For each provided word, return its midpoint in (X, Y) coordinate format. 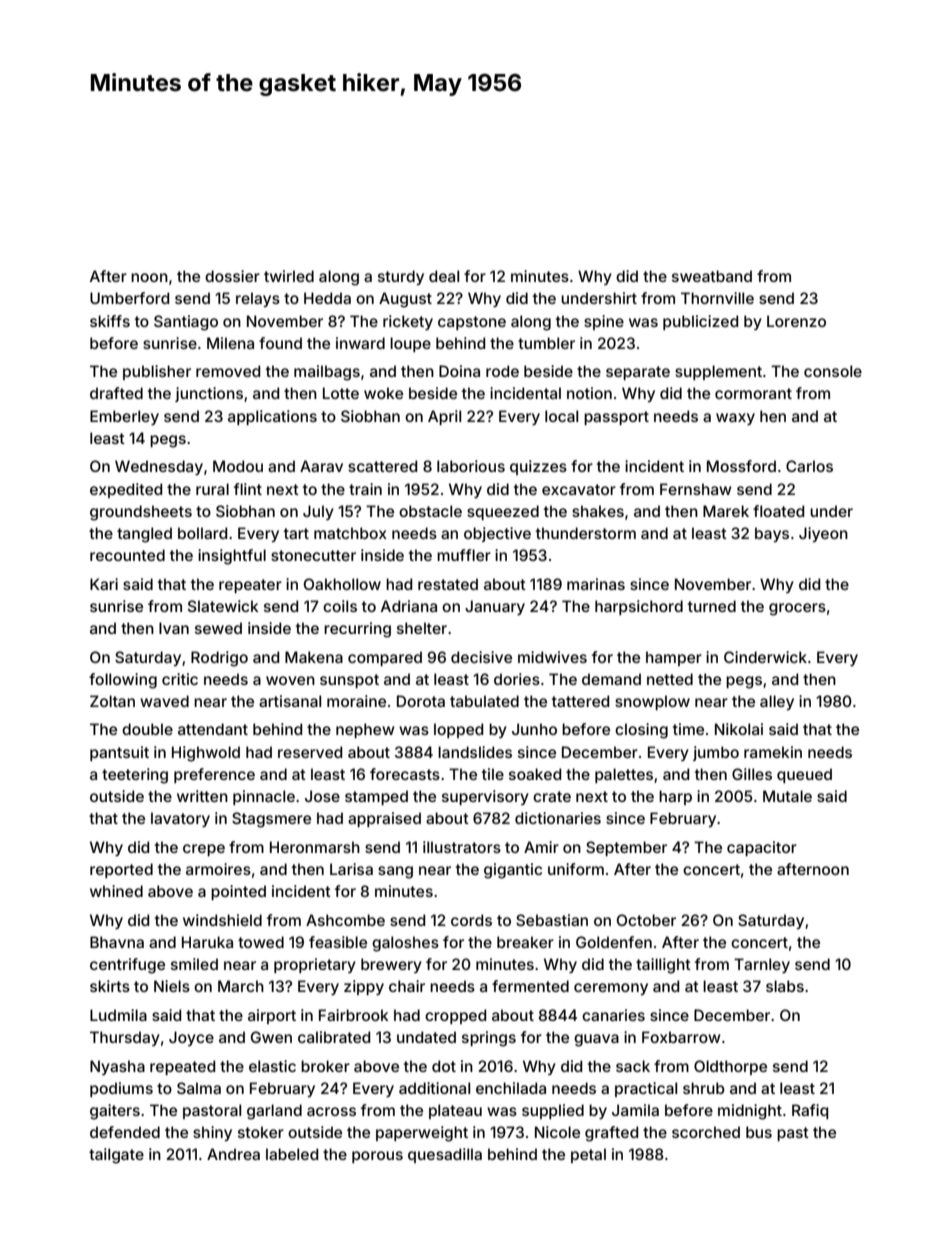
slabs (785, 986)
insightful (232, 557)
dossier (232, 276)
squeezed (503, 512)
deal (444, 276)
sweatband (712, 276)
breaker (525, 942)
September (626, 848)
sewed (218, 628)
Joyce (191, 1038)
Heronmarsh (315, 847)
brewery (391, 965)
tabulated (484, 701)
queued (804, 775)
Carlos (809, 466)
